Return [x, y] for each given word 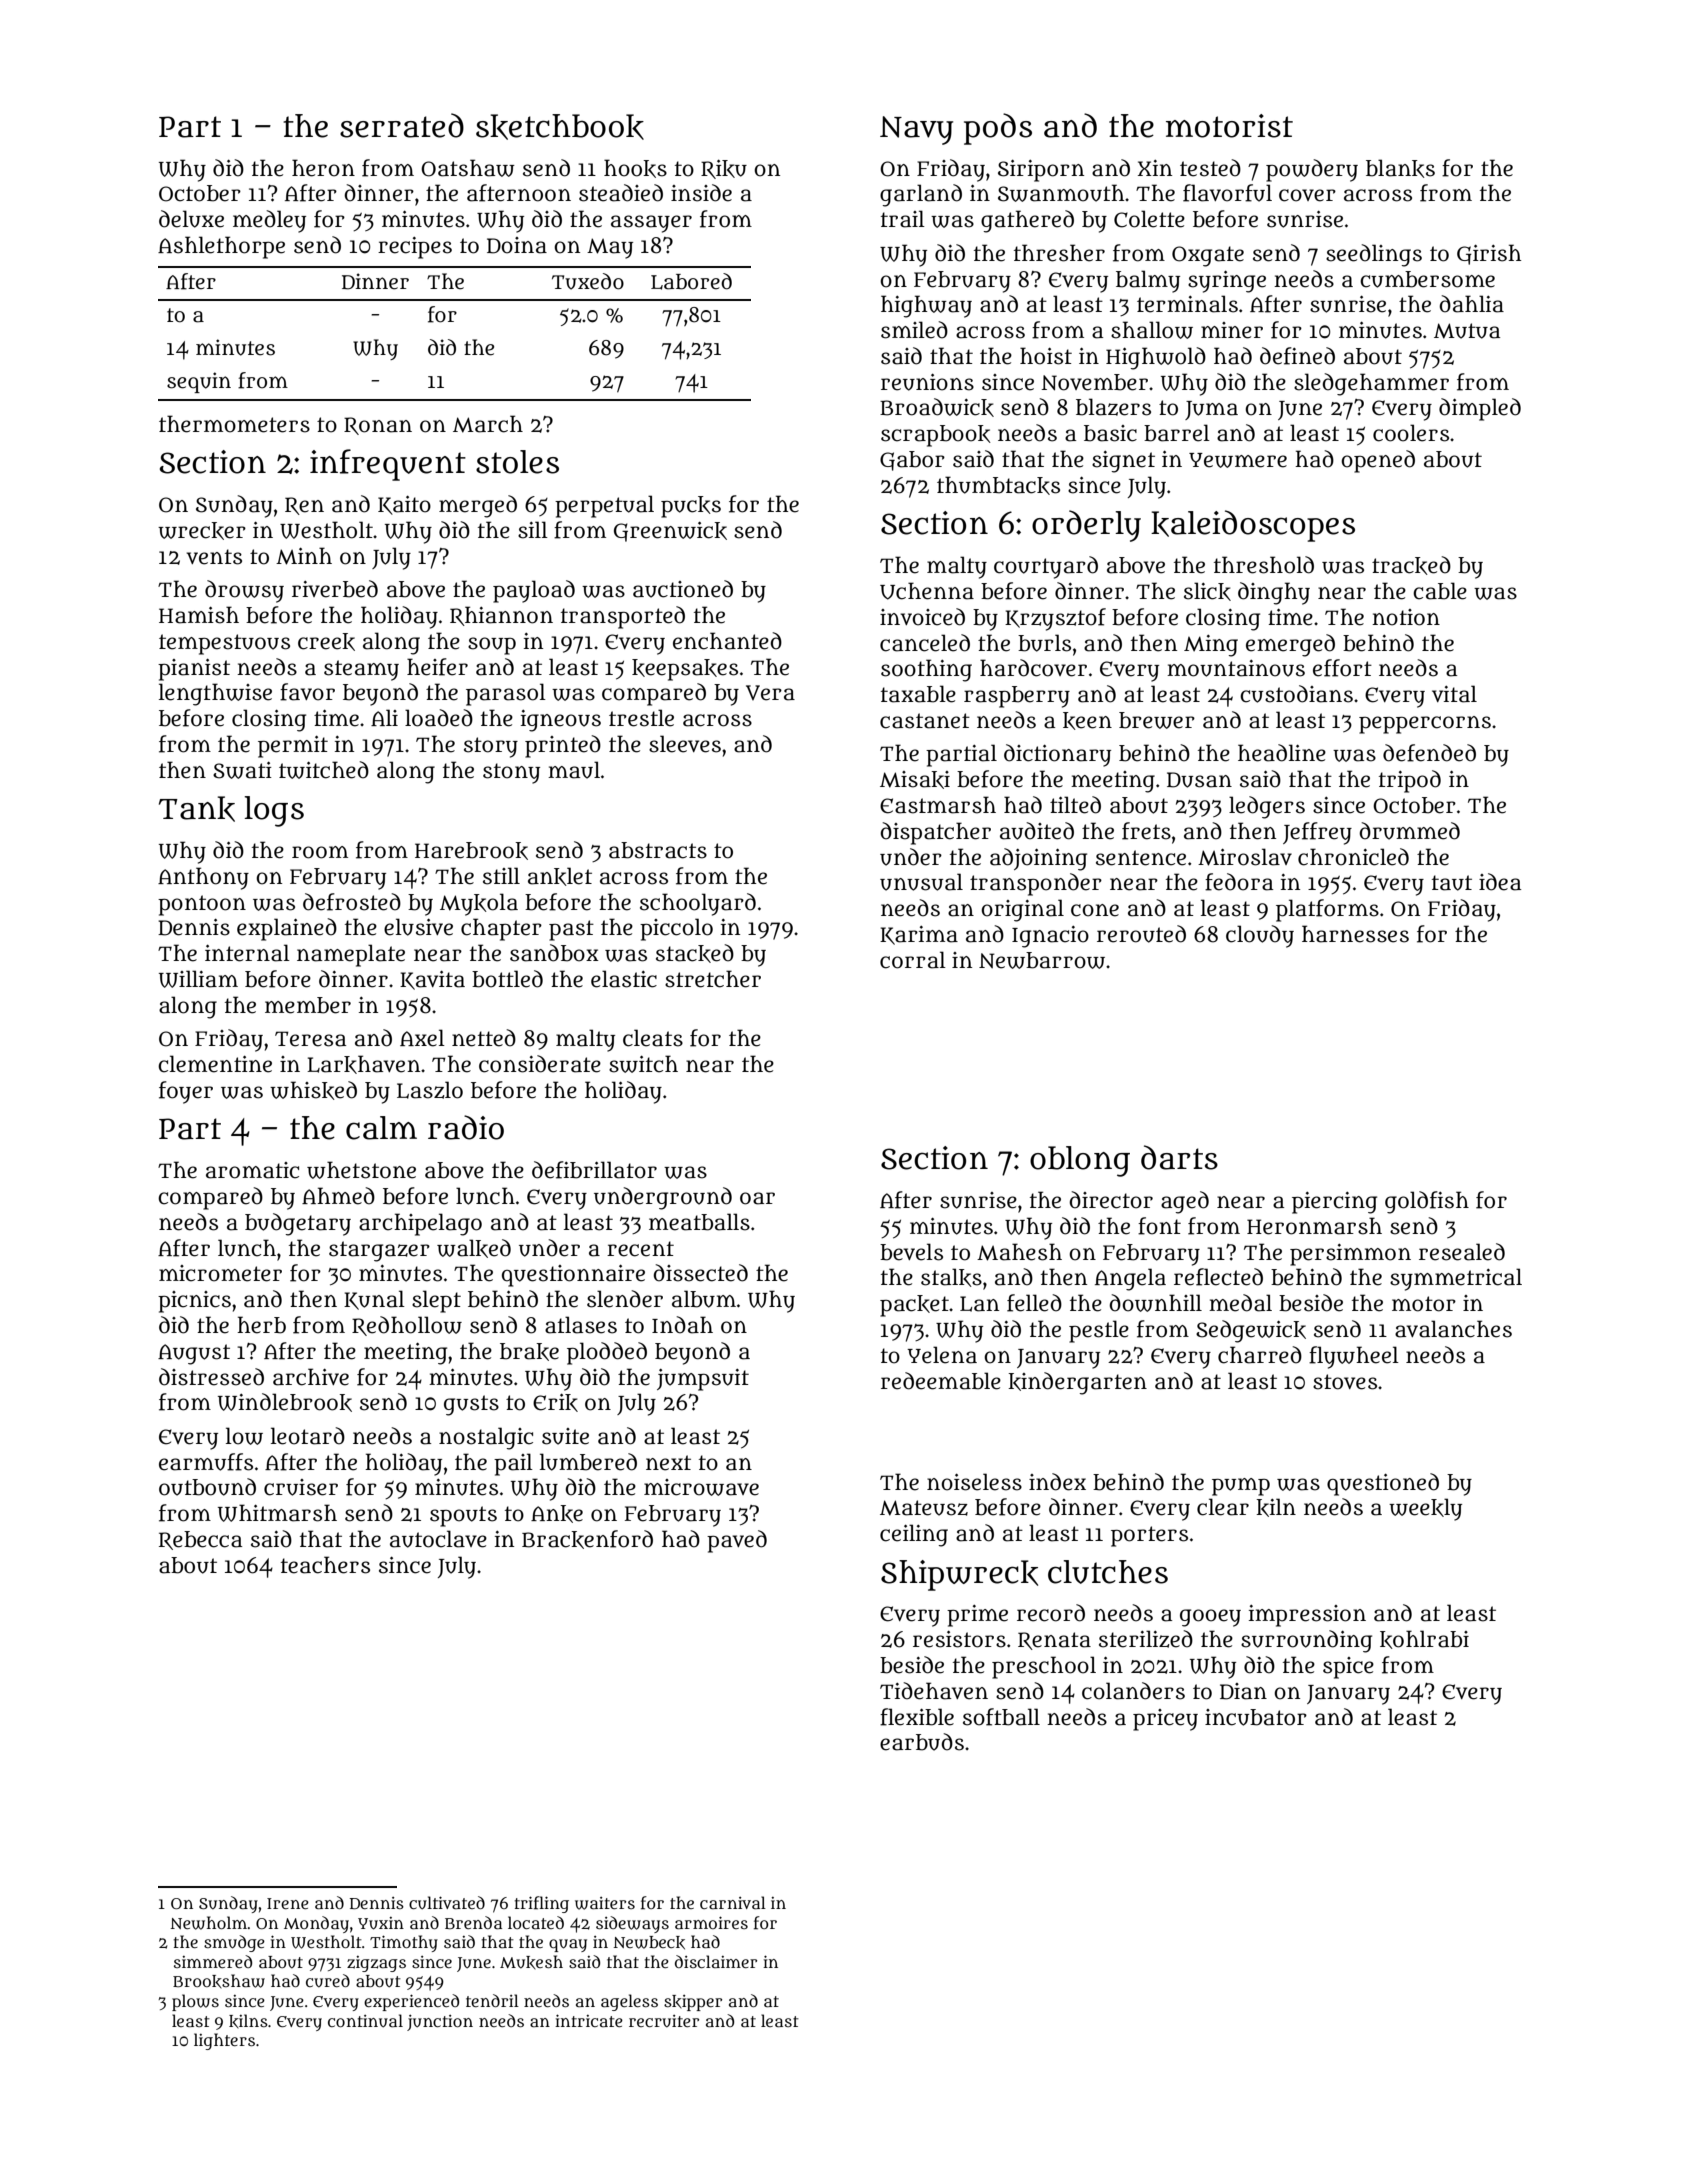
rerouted [1141, 934]
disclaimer [716, 1961]
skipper [693, 2003]
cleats [653, 1038]
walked [474, 1248]
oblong [1080, 1161]
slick [1207, 591]
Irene [288, 1903]
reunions [927, 382]
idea [1500, 882]
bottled [507, 979]
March [488, 424]
